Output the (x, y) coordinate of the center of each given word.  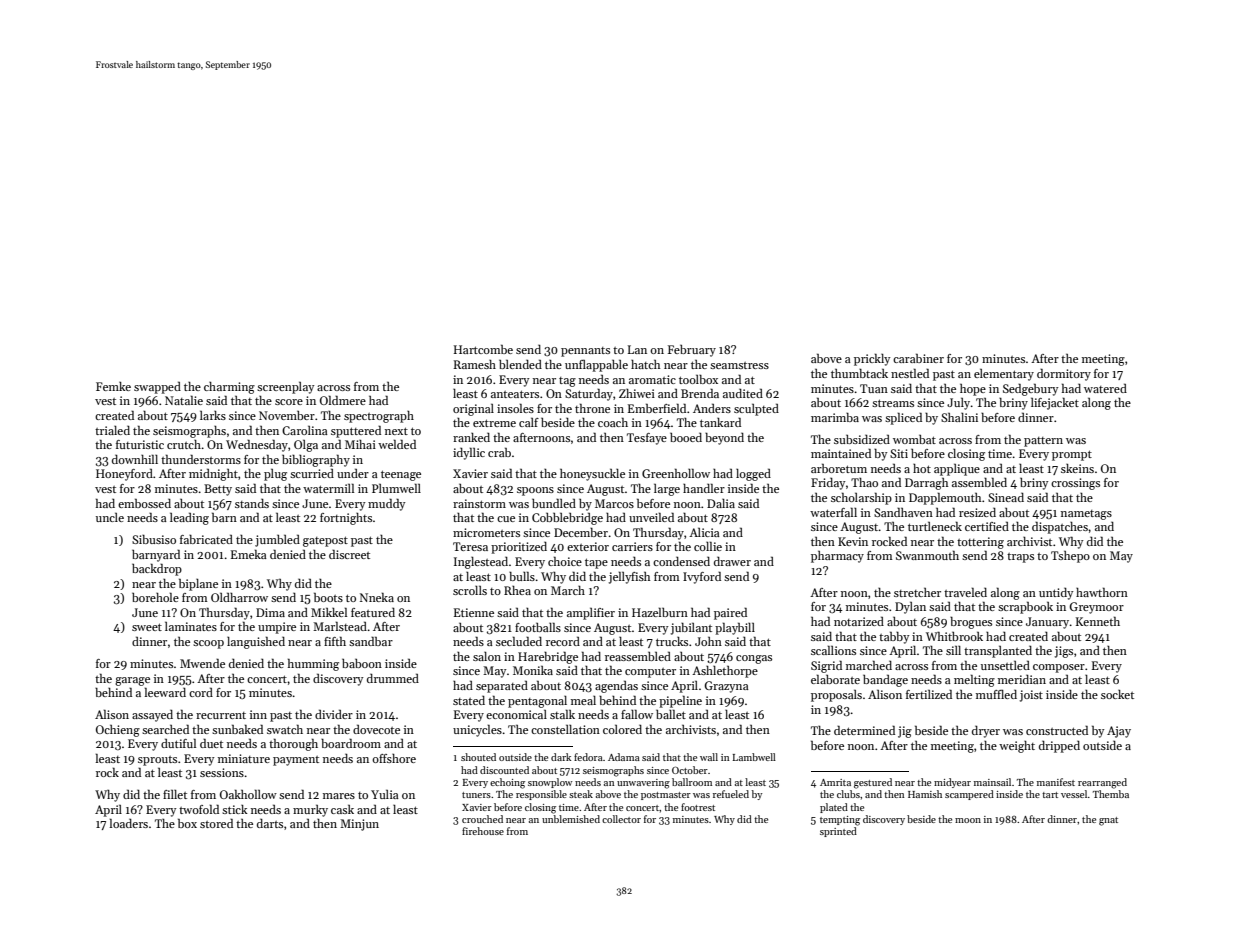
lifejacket (1055, 403)
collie (708, 546)
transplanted (998, 651)
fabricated (206, 539)
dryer (986, 732)
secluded (519, 641)
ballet (671, 714)
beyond (724, 438)
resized (977, 512)
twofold (199, 809)
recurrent (221, 715)
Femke (113, 386)
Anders (712, 408)
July (958, 403)
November (287, 415)
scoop (208, 644)
